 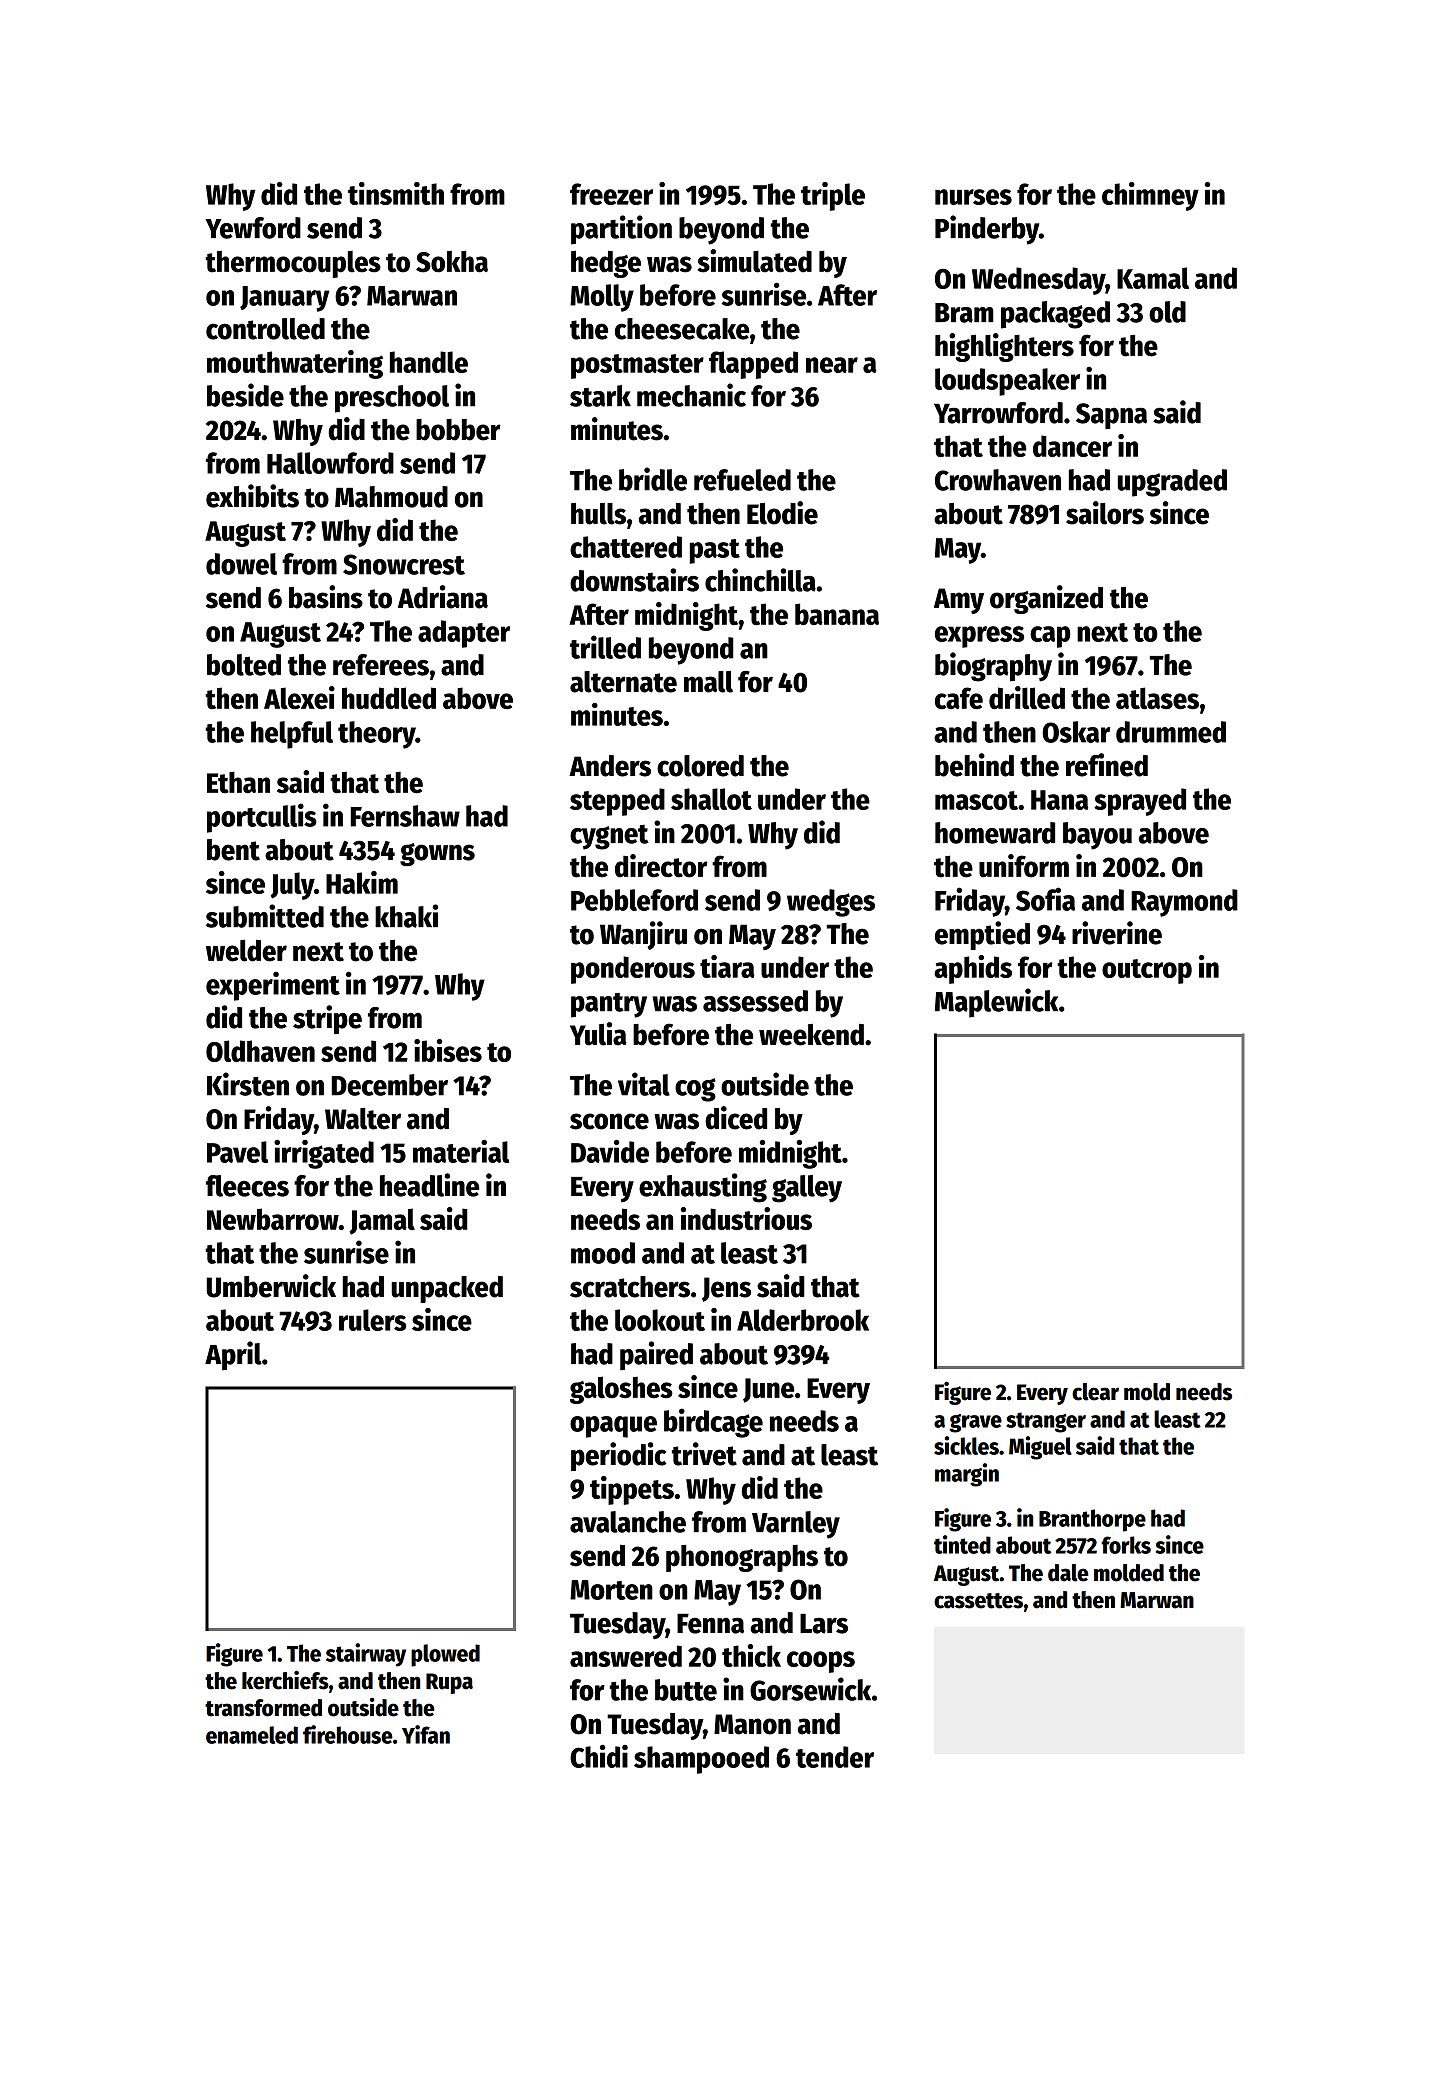 I want to click on shallot, so click(x=711, y=799).
